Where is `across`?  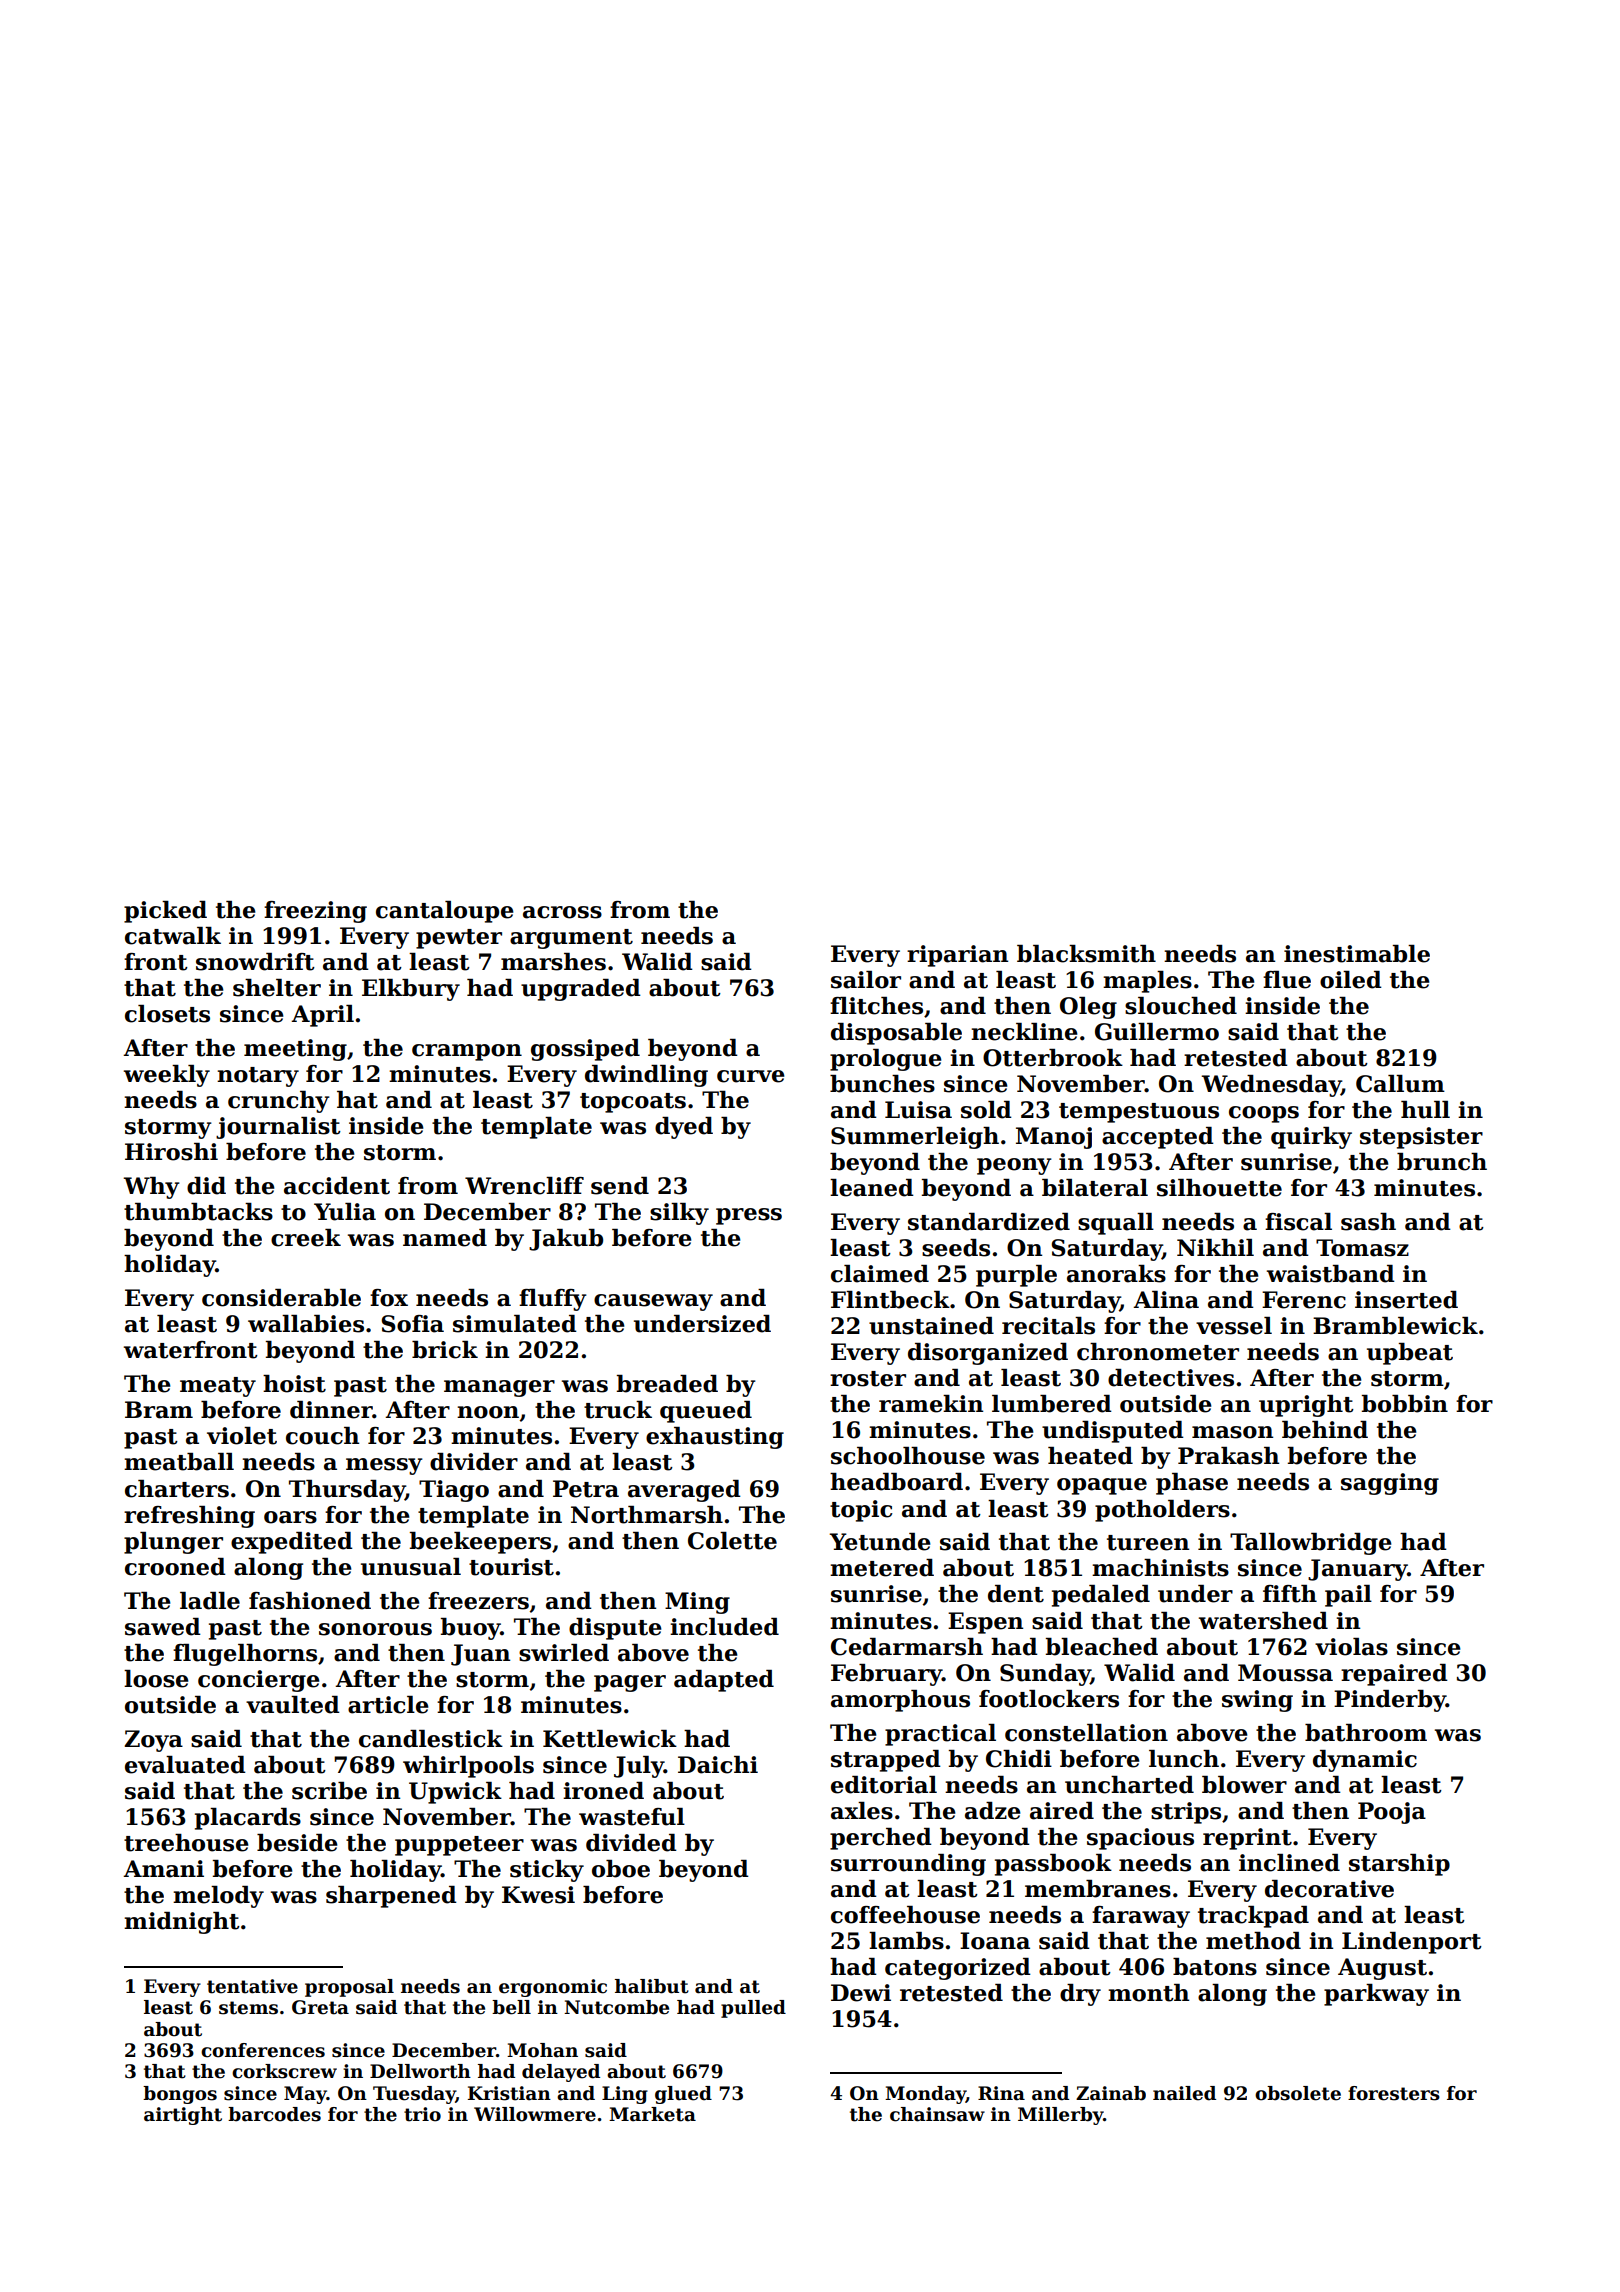 across is located at coordinates (562, 912).
